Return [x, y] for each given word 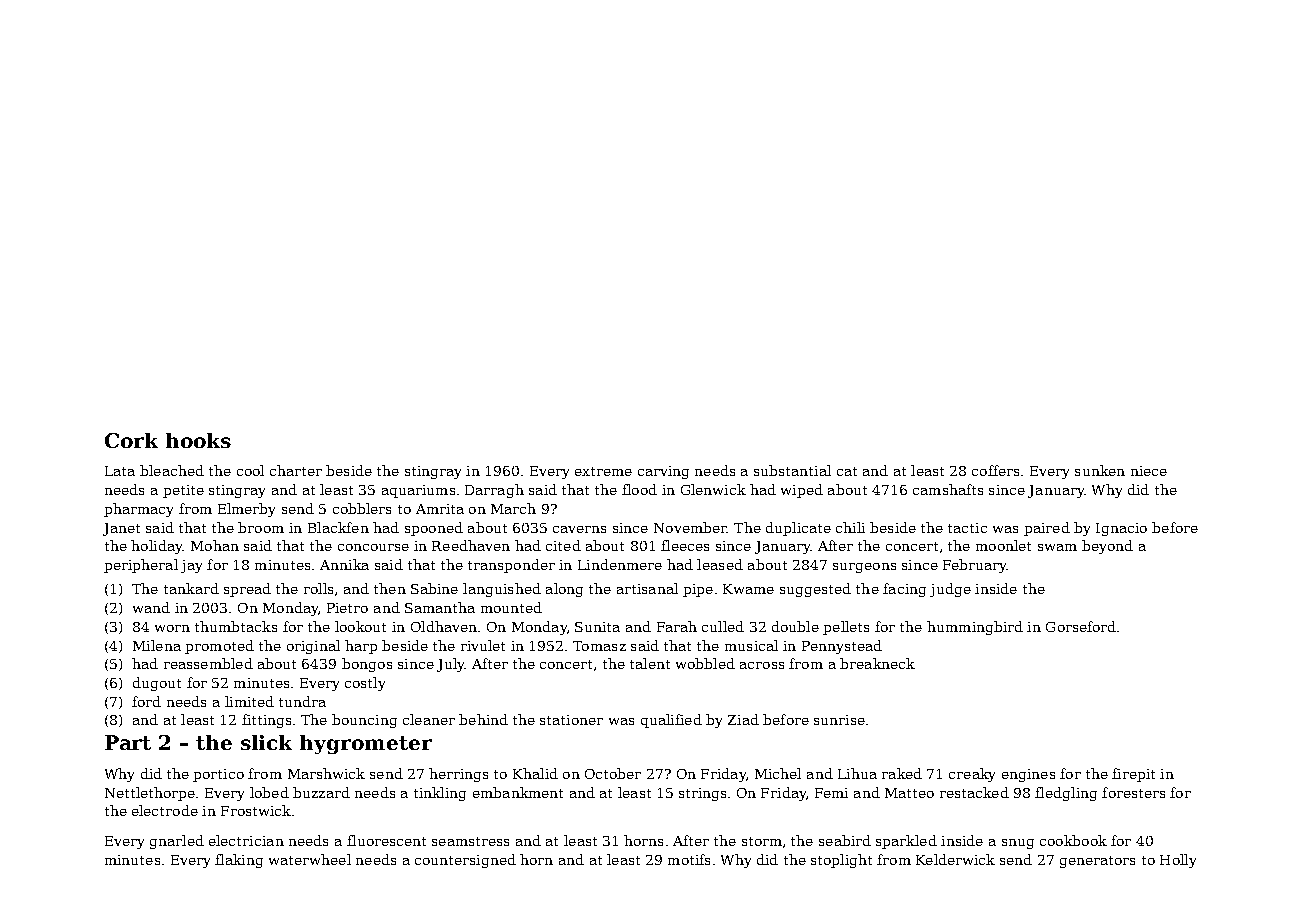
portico [218, 775]
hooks [198, 440]
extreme [603, 471]
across [762, 665]
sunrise [839, 720]
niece [1149, 471]
